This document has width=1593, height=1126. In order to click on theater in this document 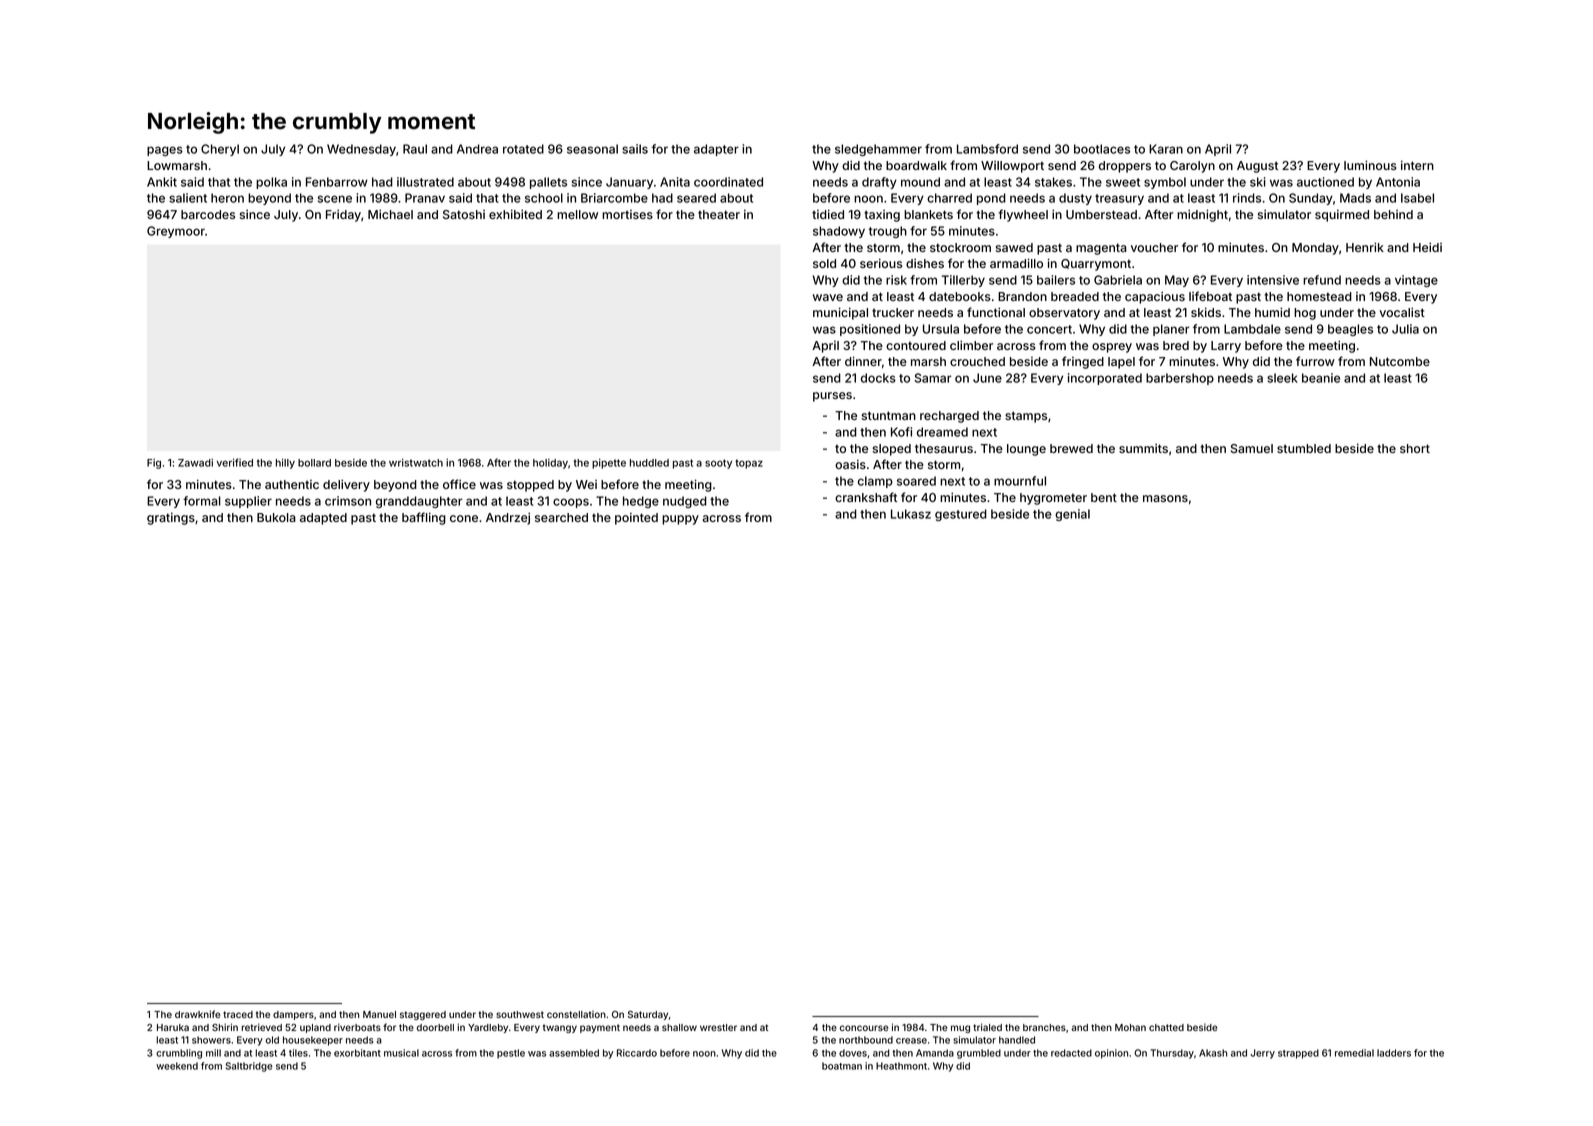, I will do `click(719, 214)`.
